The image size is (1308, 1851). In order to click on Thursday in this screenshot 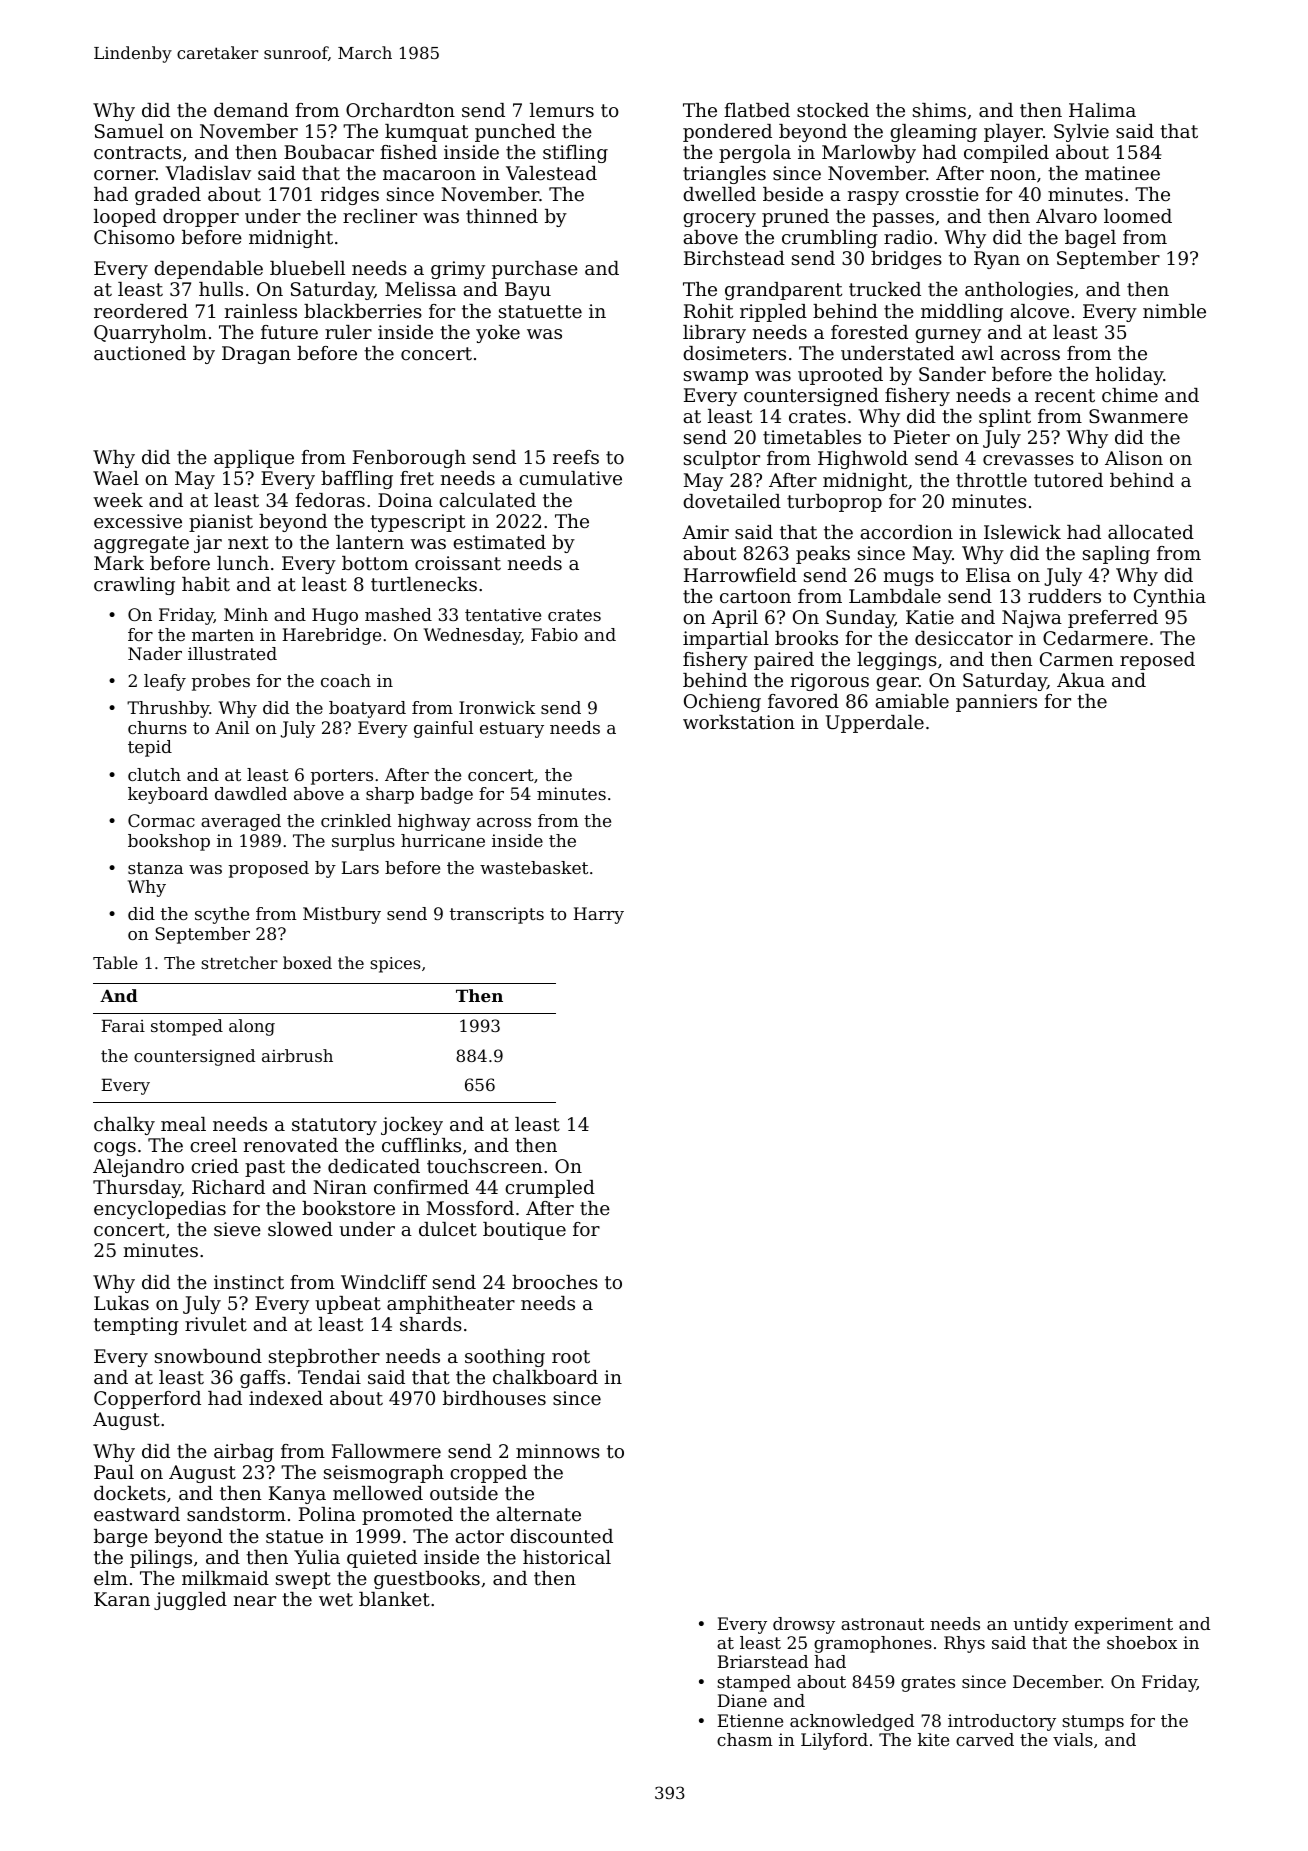, I will do `click(137, 1189)`.
